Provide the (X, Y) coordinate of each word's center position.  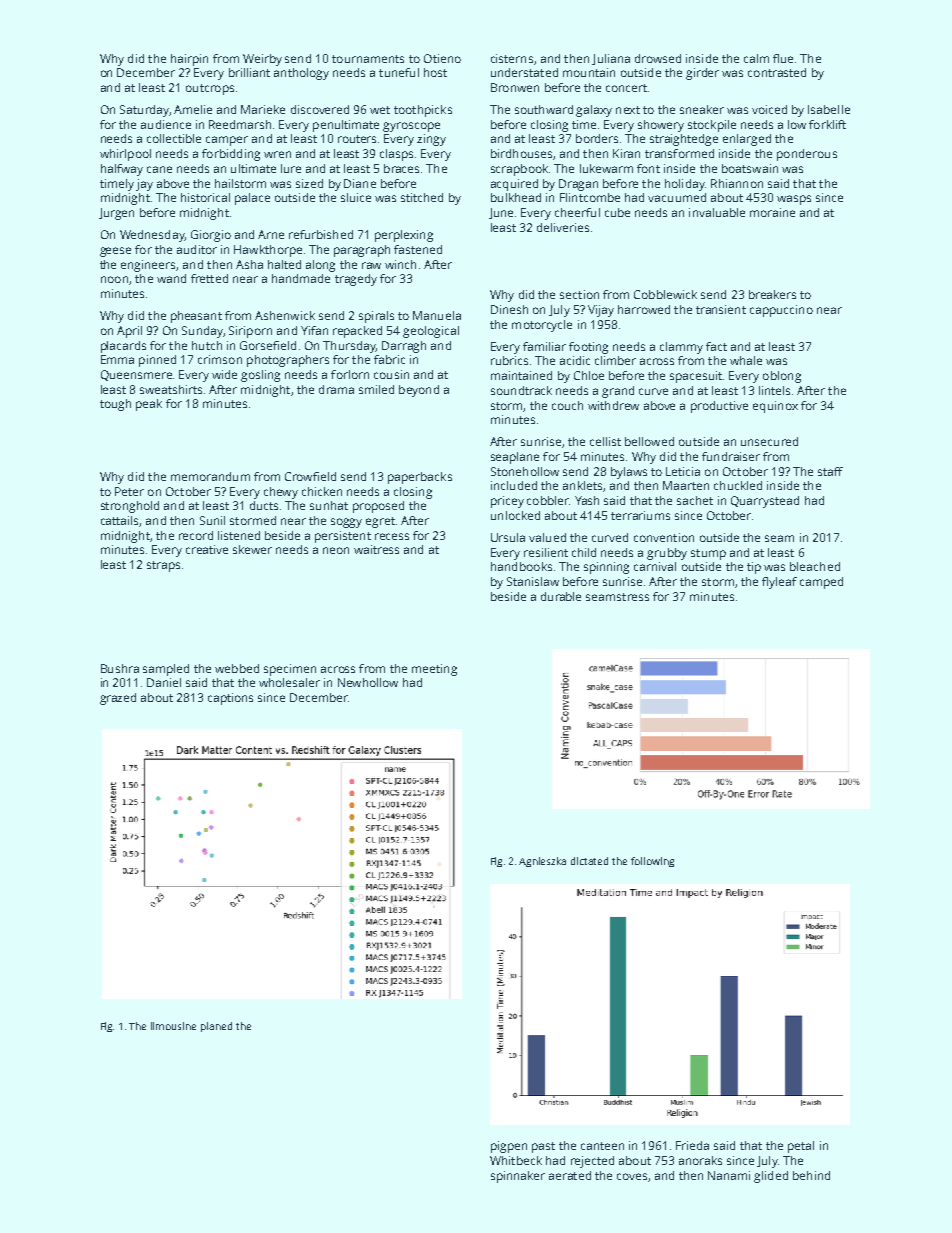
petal (801, 1147)
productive (719, 407)
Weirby (262, 60)
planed (216, 1027)
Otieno (442, 58)
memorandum (210, 476)
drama (336, 389)
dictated (589, 861)
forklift (827, 124)
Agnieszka (542, 862)
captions (230, 699)
